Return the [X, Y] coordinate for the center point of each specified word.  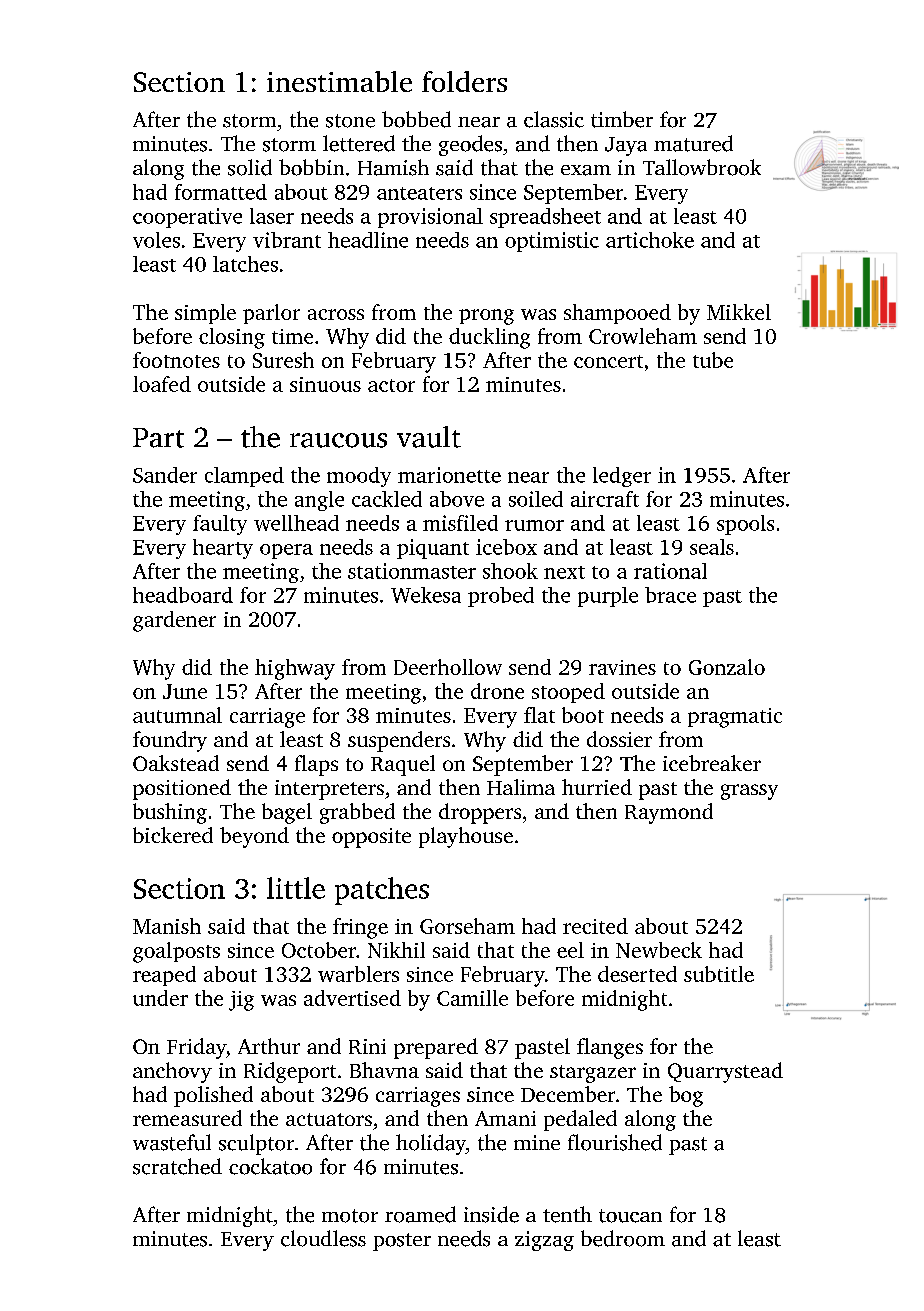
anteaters [419, 193]
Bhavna [384, 1070]
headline [368, 240]
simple [205, 314]
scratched [177, 1166]
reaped [164, 976]
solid [250, 167]
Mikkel [739, 312]
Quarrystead [725, 1072]
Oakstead [176, 763]
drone [497, 691]
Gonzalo [727, 667]
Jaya [626, 146]
